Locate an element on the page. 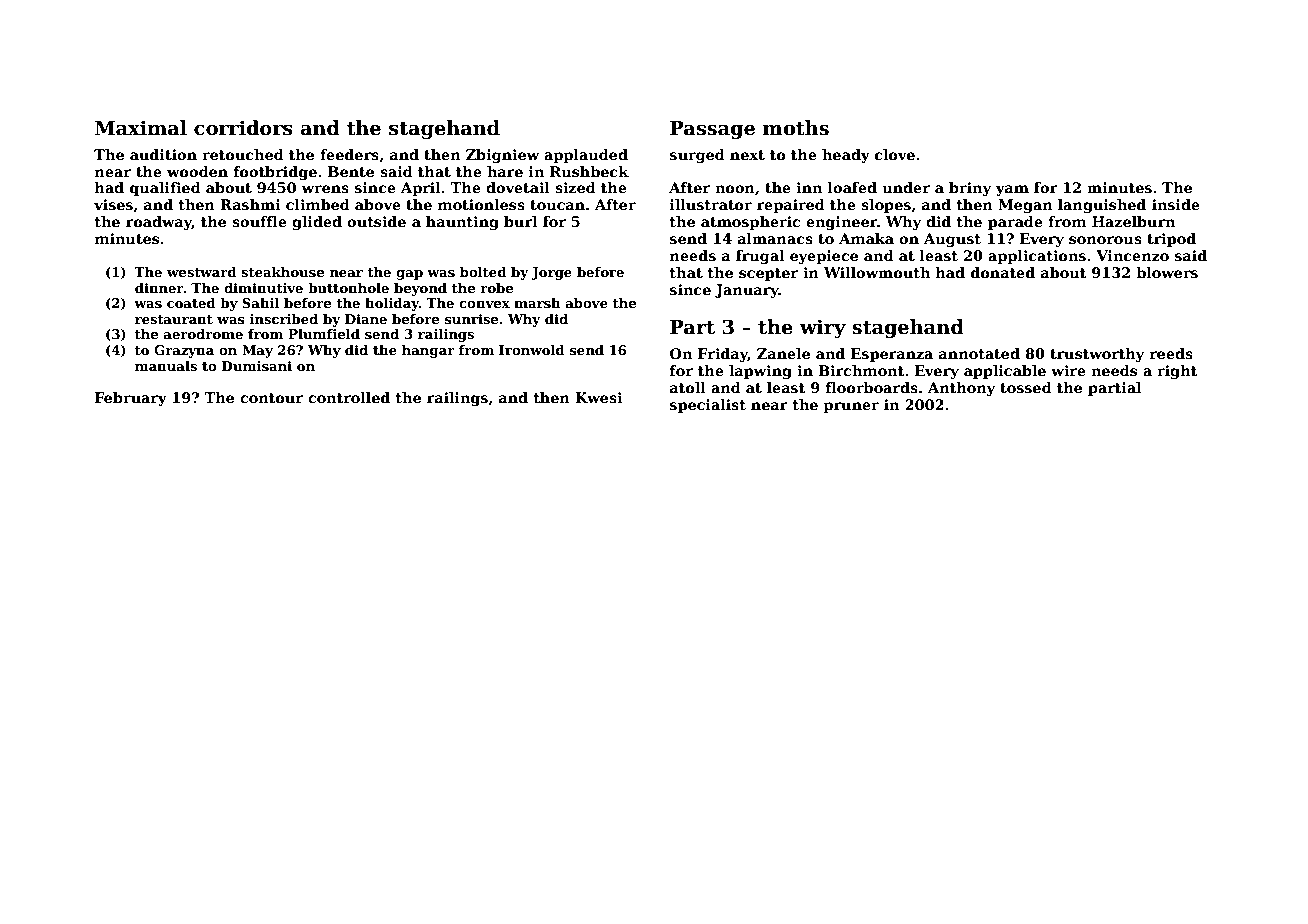 This document has height=924, width=1308. controlled is located at coordinates (349, 397).
